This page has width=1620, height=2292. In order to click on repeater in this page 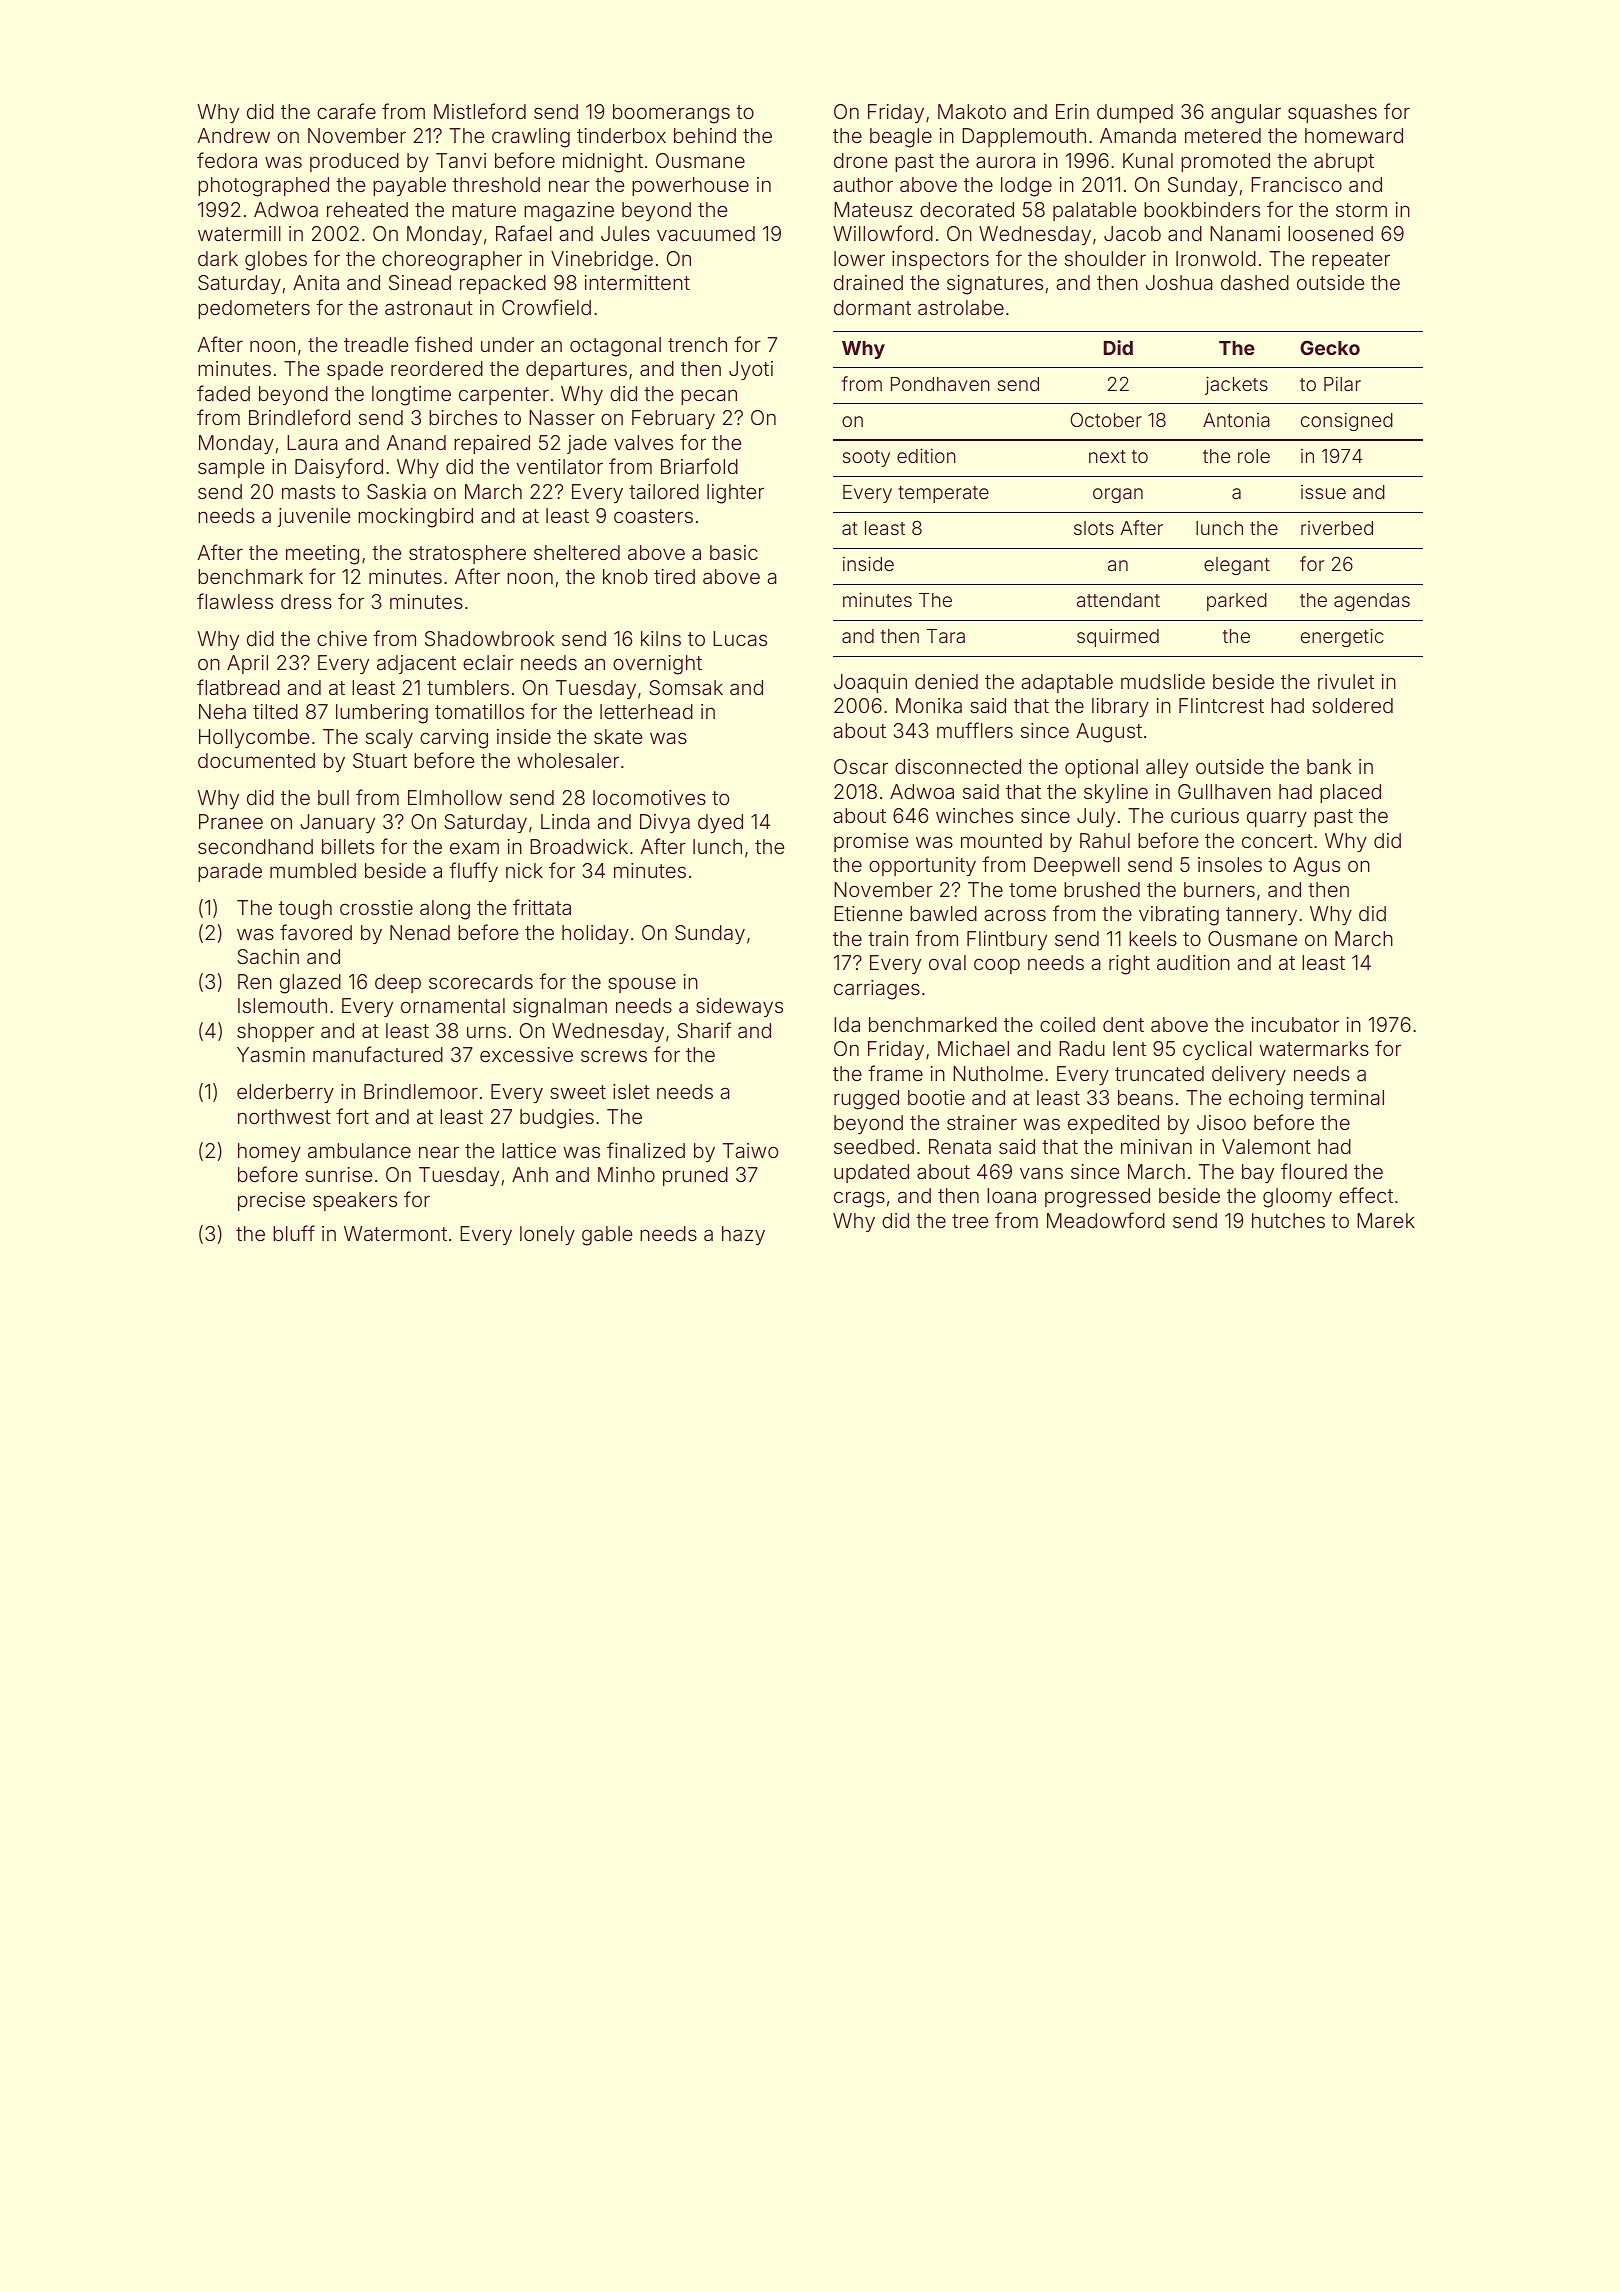, I will do `click(1351, 261)`.
